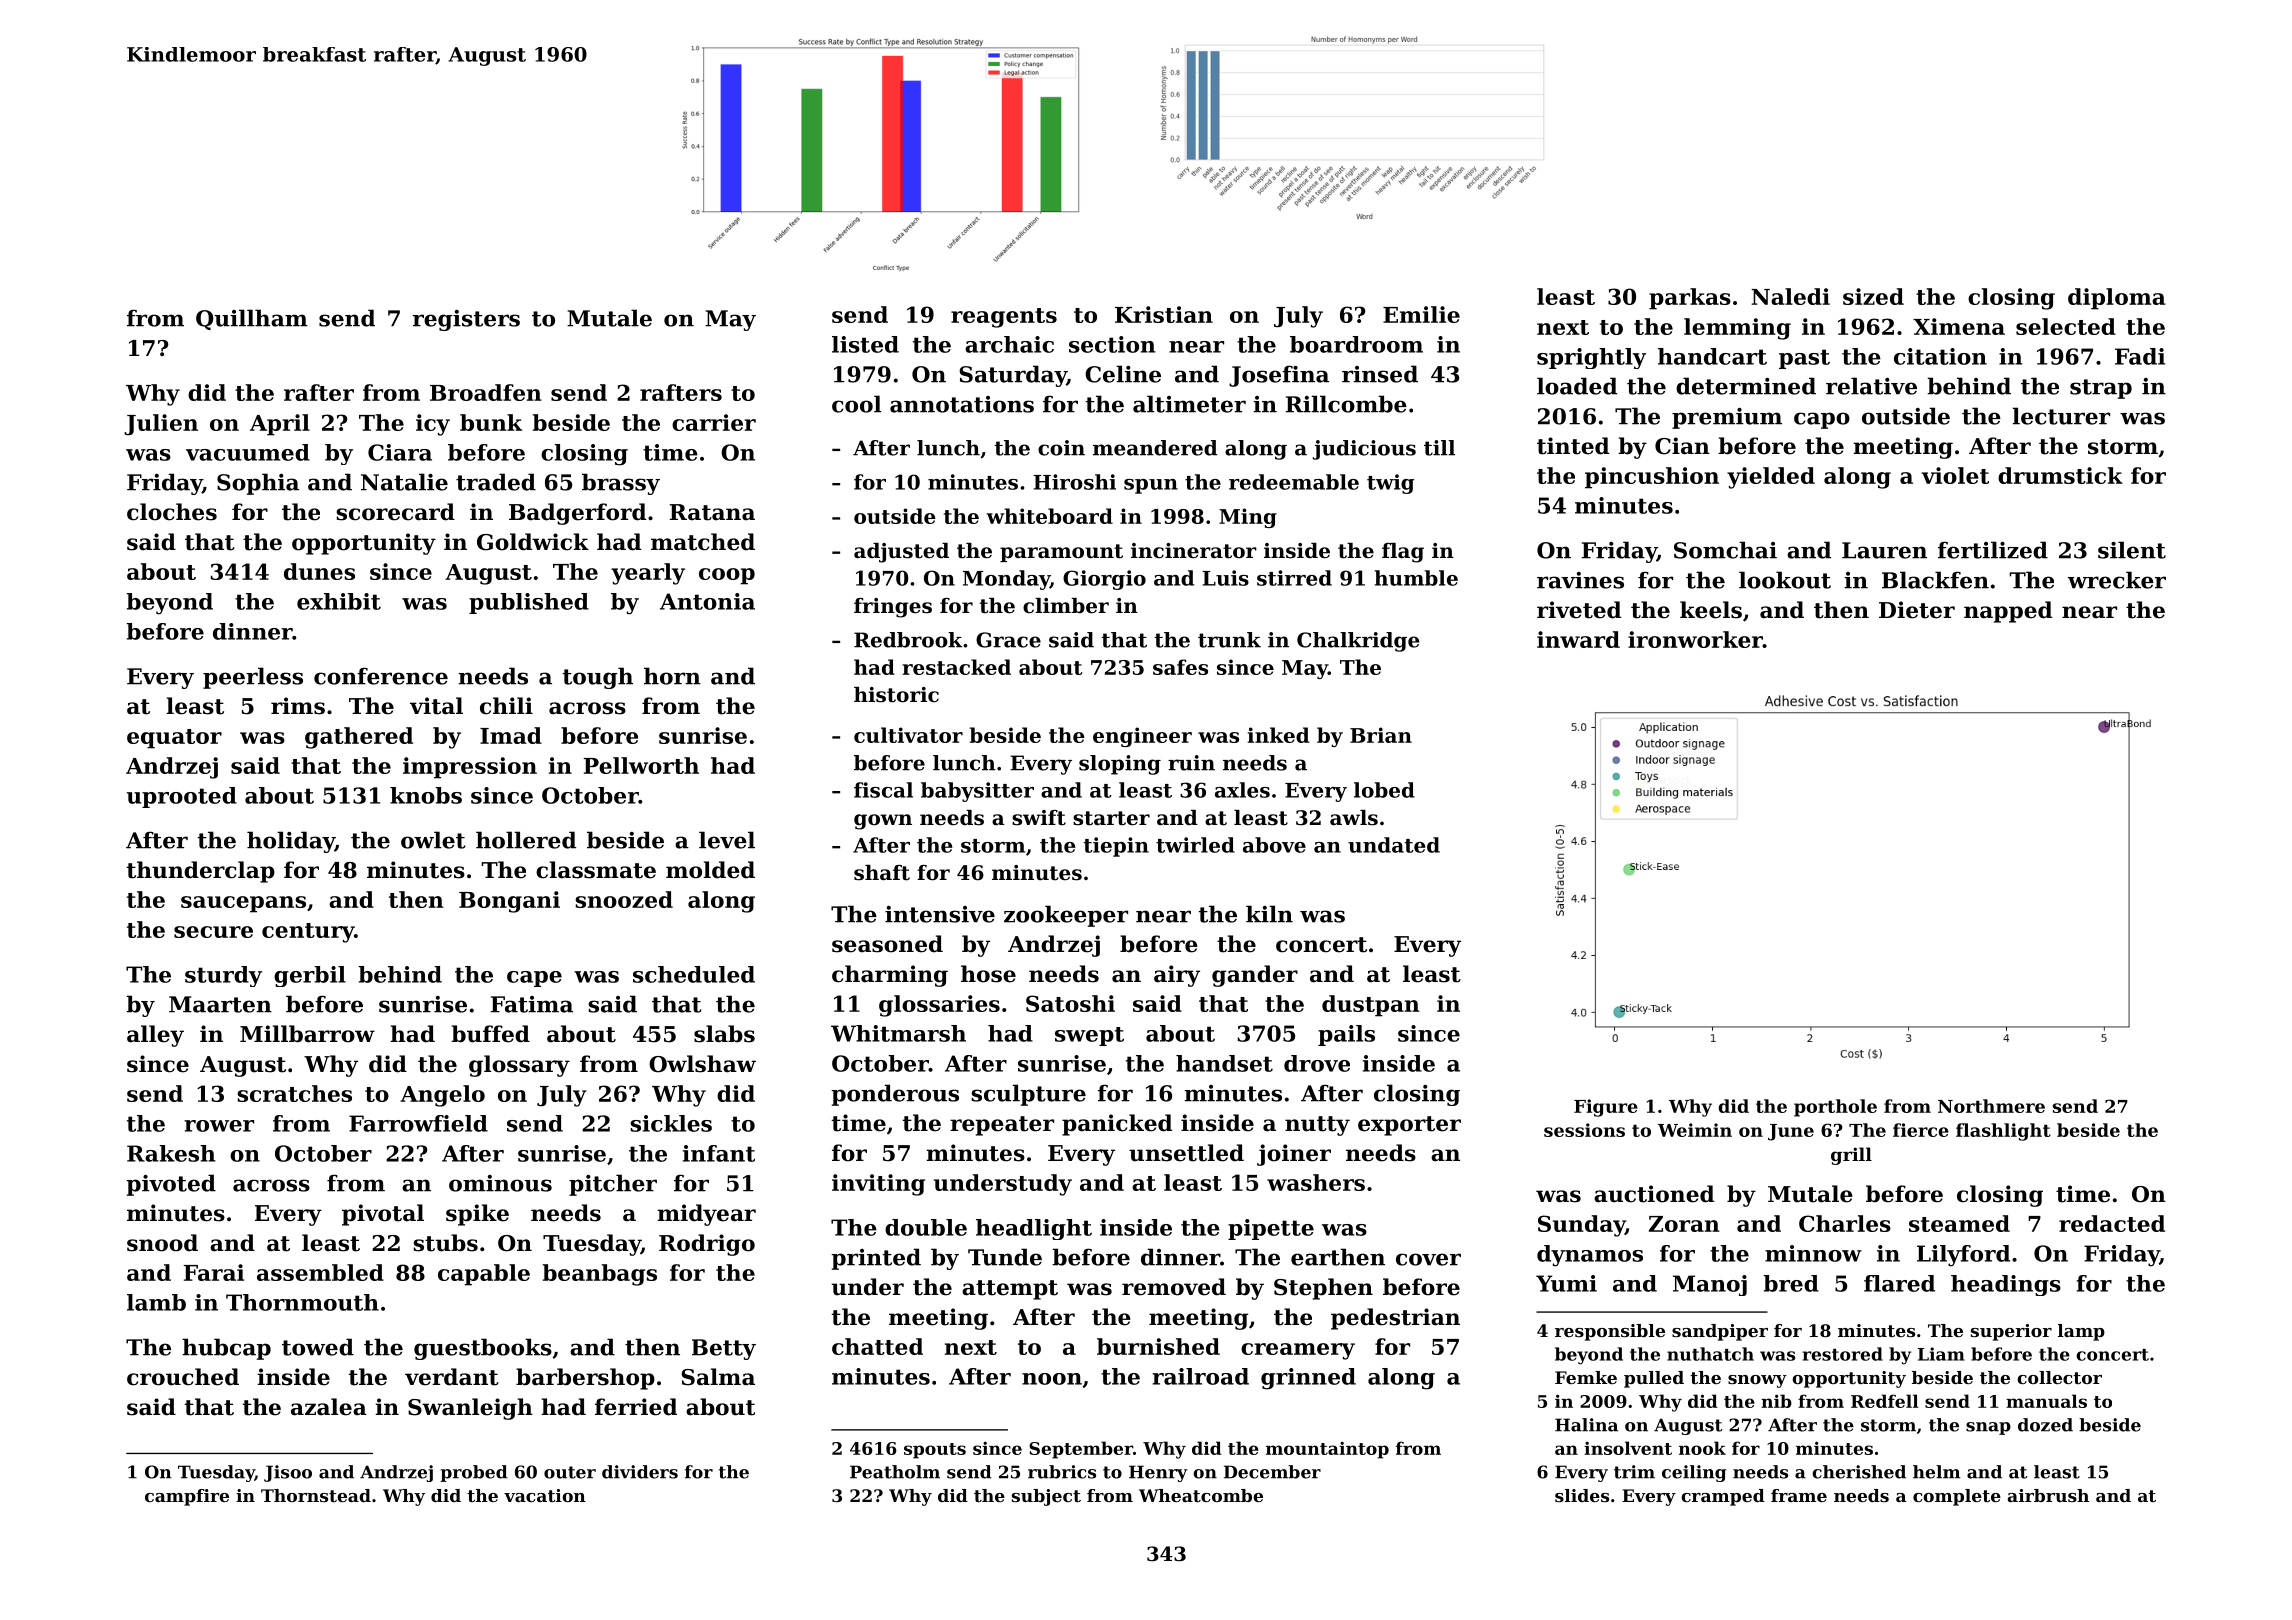 This screenshot has height=1620, width=2292. What do you see at coordinates (1327, 1450) in the screenshot?
I see `mountaintop` at bounding box center [1327, 1450].
